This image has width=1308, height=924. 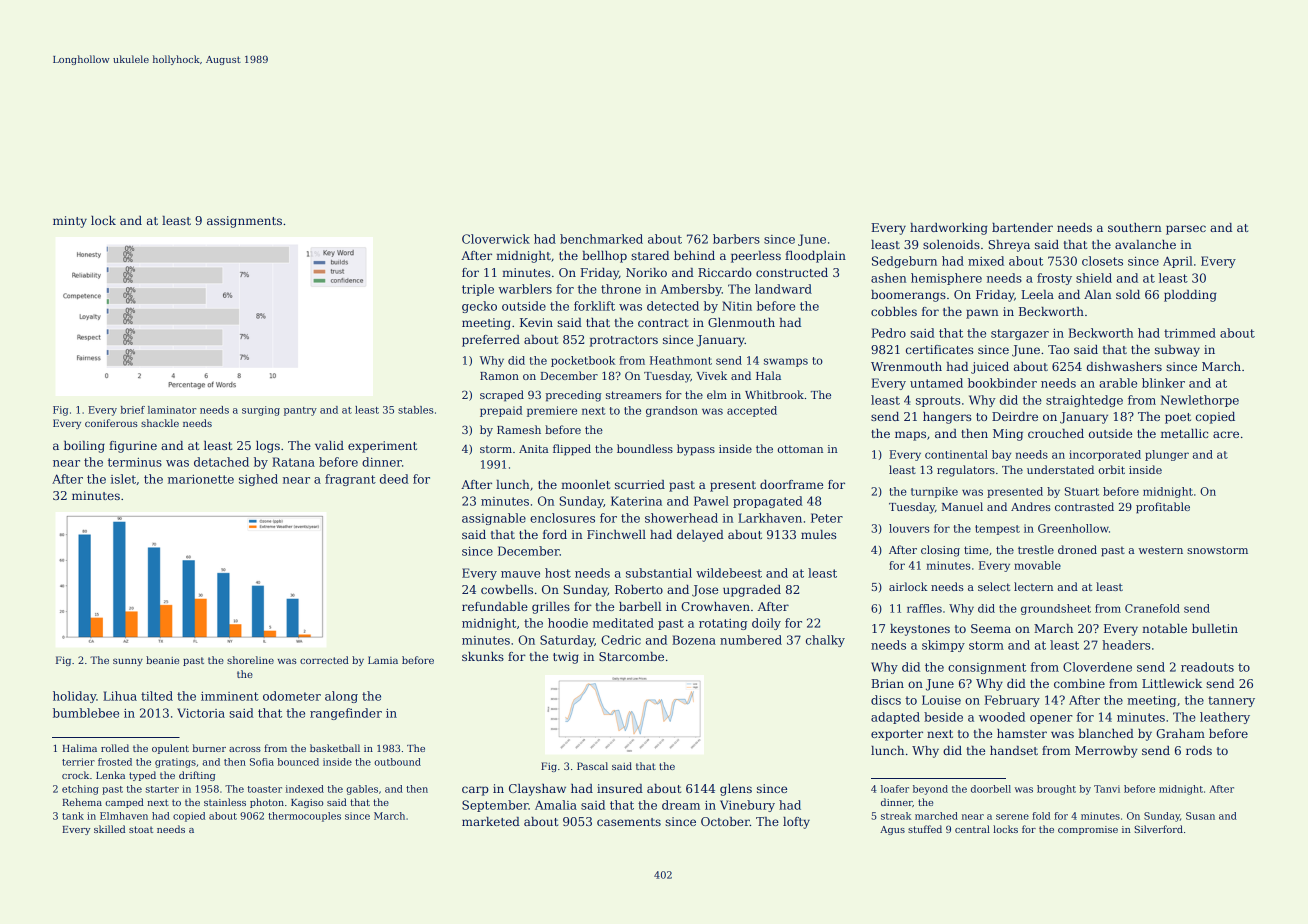 What do you see at coordinates (491, 341) in the image?
I see `preferred` at bounding box center [491, 341].
